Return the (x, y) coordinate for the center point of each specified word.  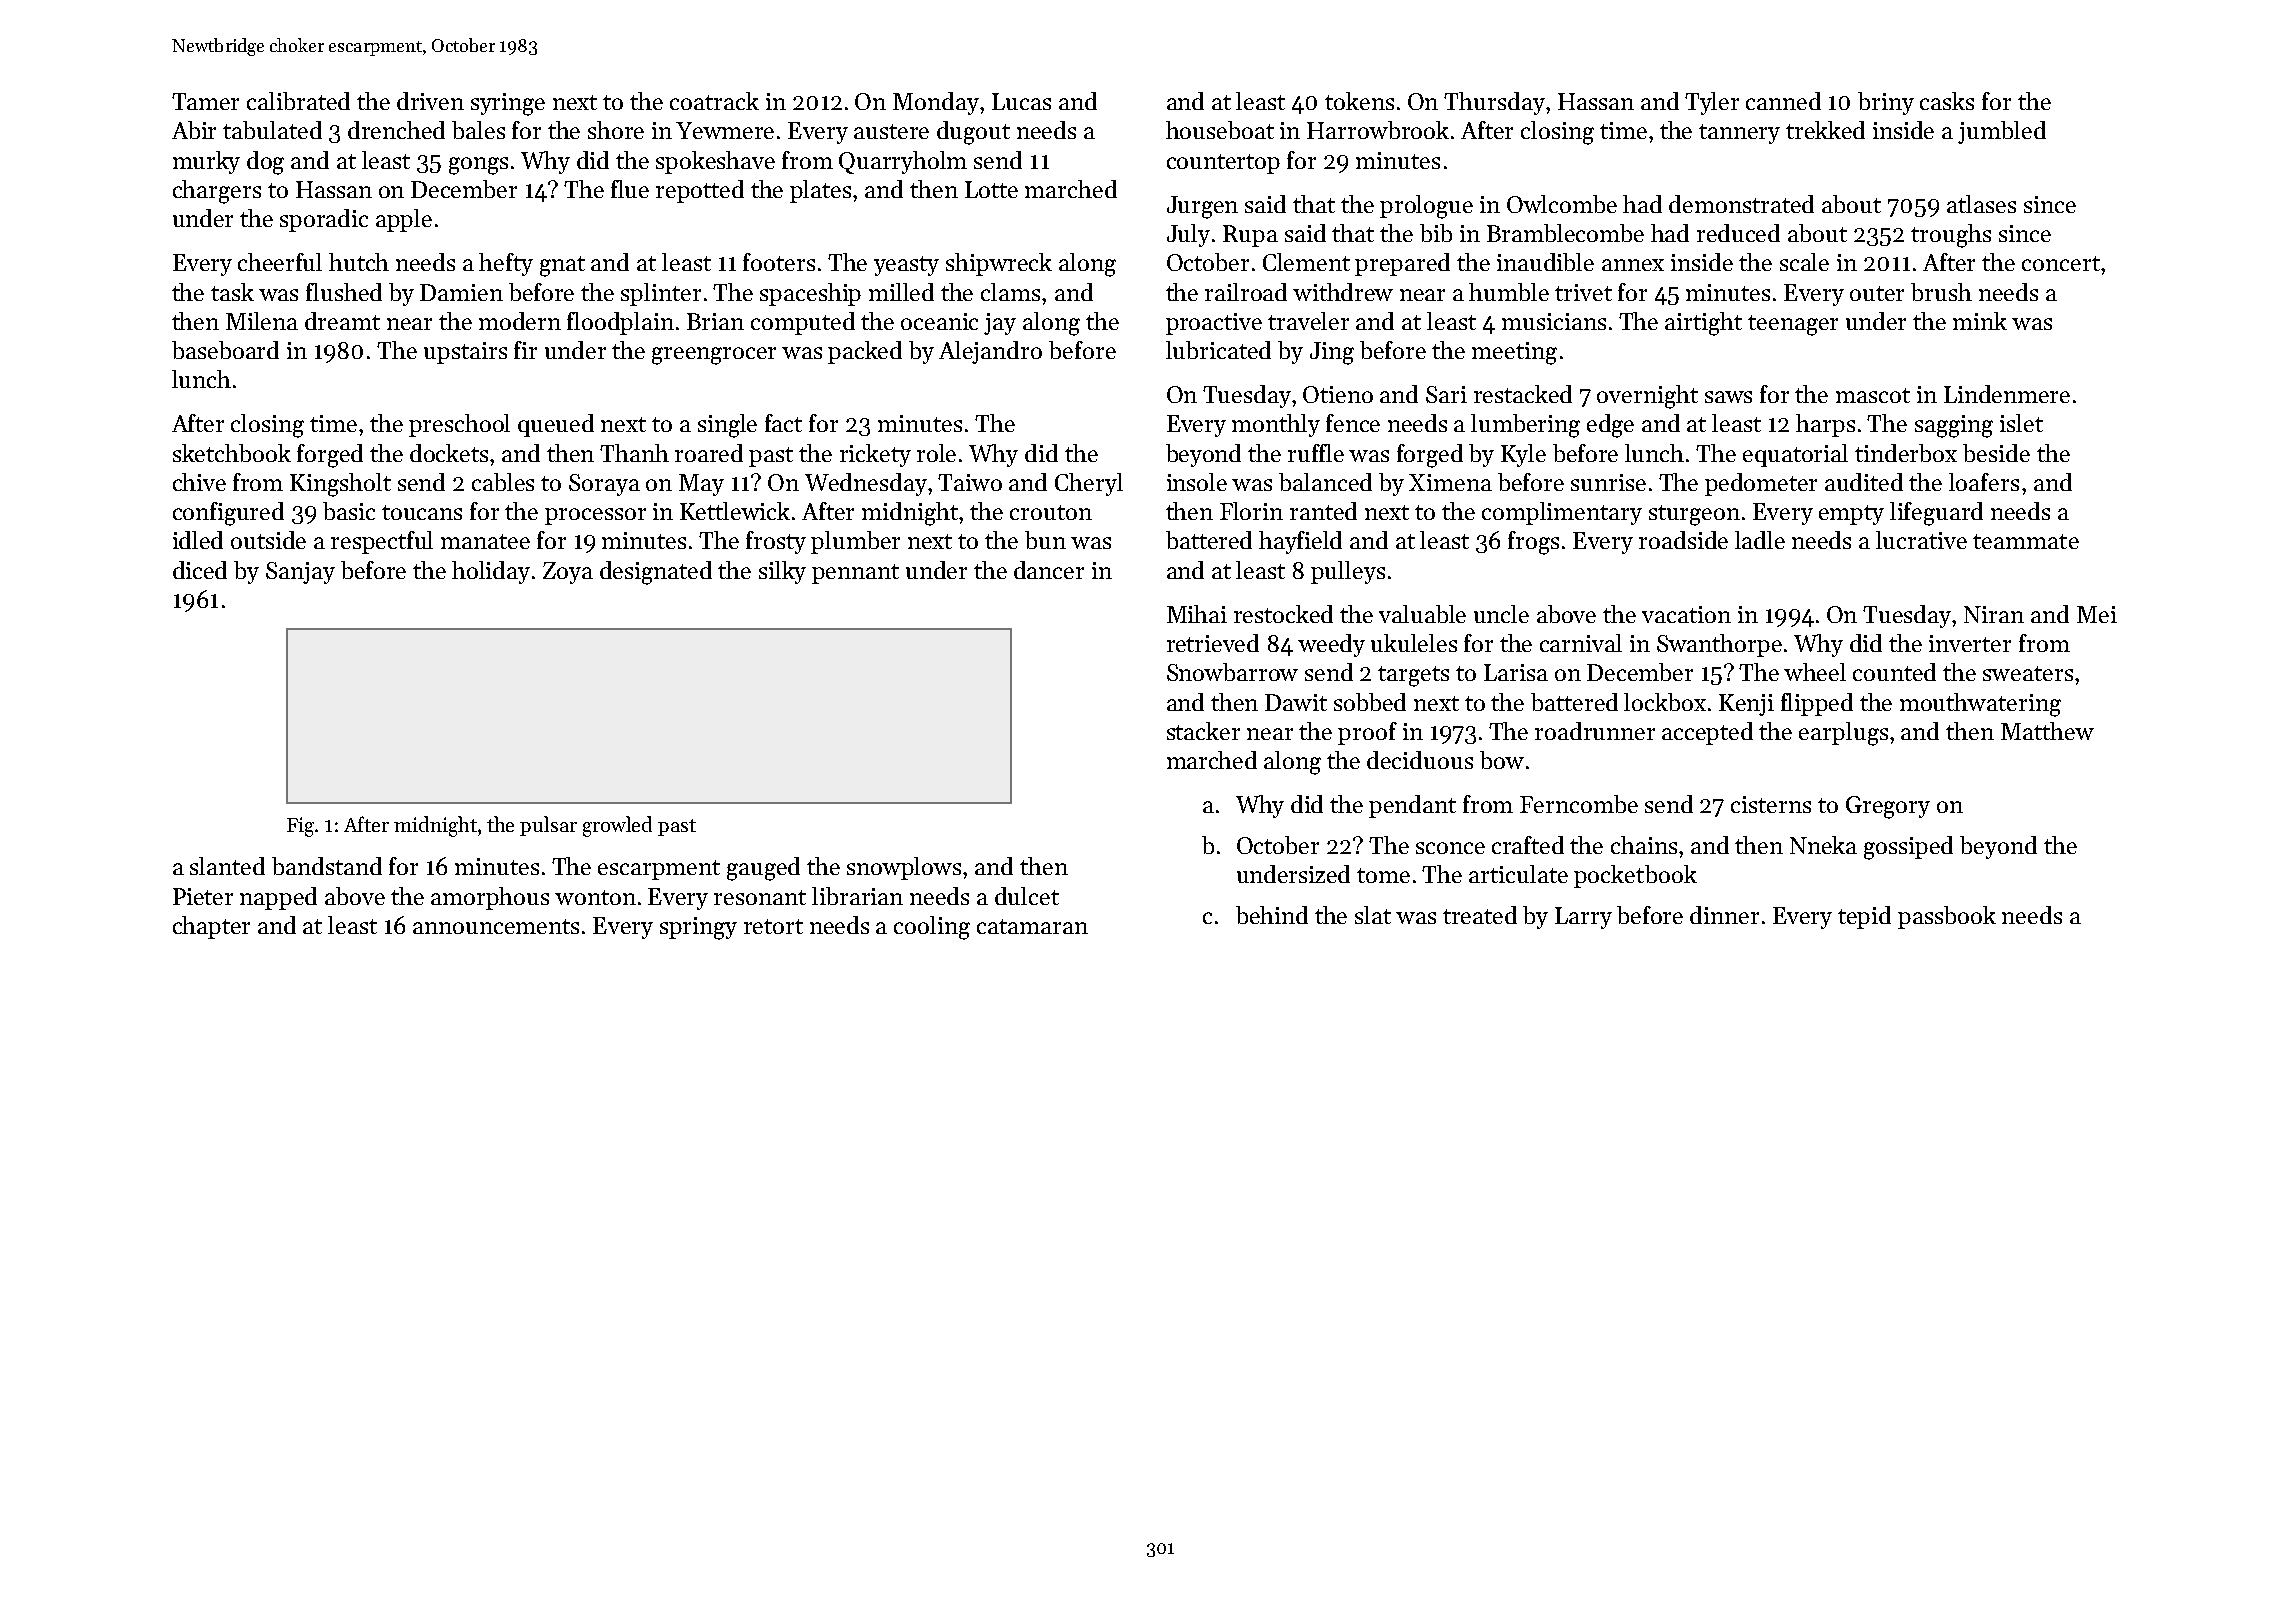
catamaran (1032, 926)
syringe (508, 104)
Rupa (1250, 236)
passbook (1947, 917)
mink (1980, 321)
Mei (2097, 614)
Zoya (568, 573)
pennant (855, 574)
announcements (496, 926)
